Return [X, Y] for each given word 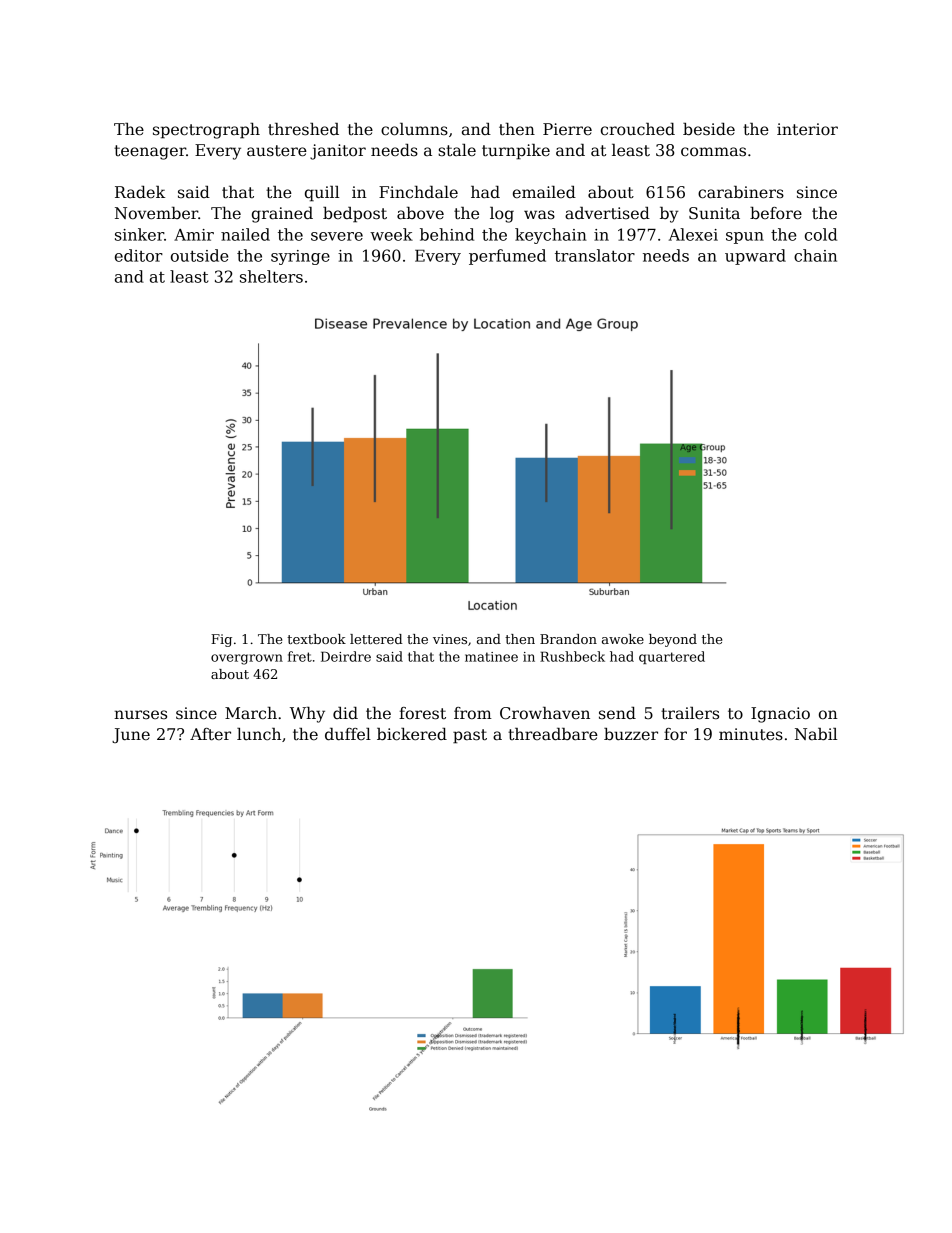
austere [277, 151]
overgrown [247, 659]
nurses [140, 714]
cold [821, 234]
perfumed [507, 257]
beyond [673, 640]
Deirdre [346, 656]
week [391, 234]
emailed [544, 192]
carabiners [741, 192]
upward [755, 257]
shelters [271, 276]
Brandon [568, 639]
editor [139, 255]
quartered [672, 657]
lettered [376, 639]
